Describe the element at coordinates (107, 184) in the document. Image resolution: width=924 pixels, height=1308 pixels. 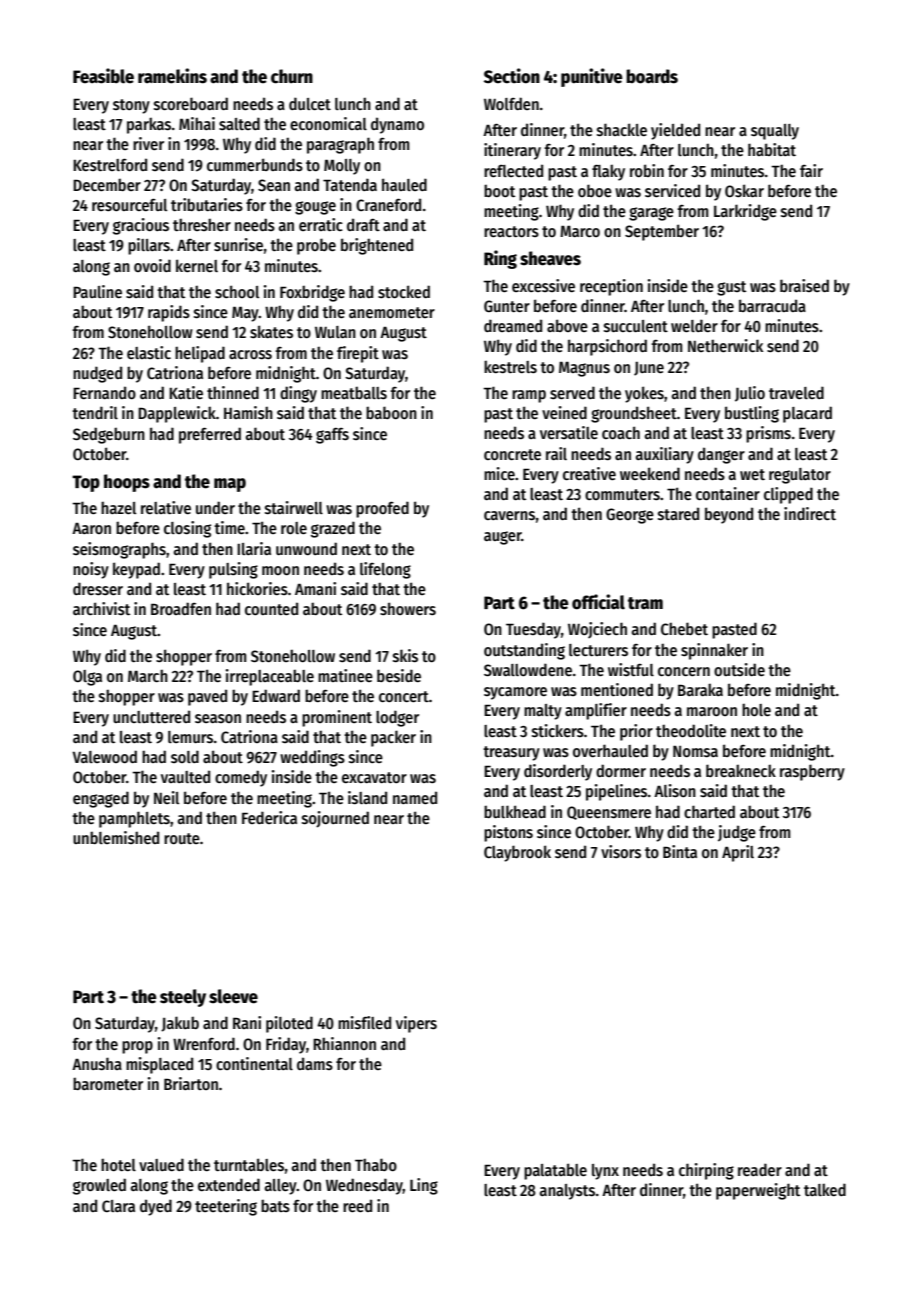
I see `December` at that location.
